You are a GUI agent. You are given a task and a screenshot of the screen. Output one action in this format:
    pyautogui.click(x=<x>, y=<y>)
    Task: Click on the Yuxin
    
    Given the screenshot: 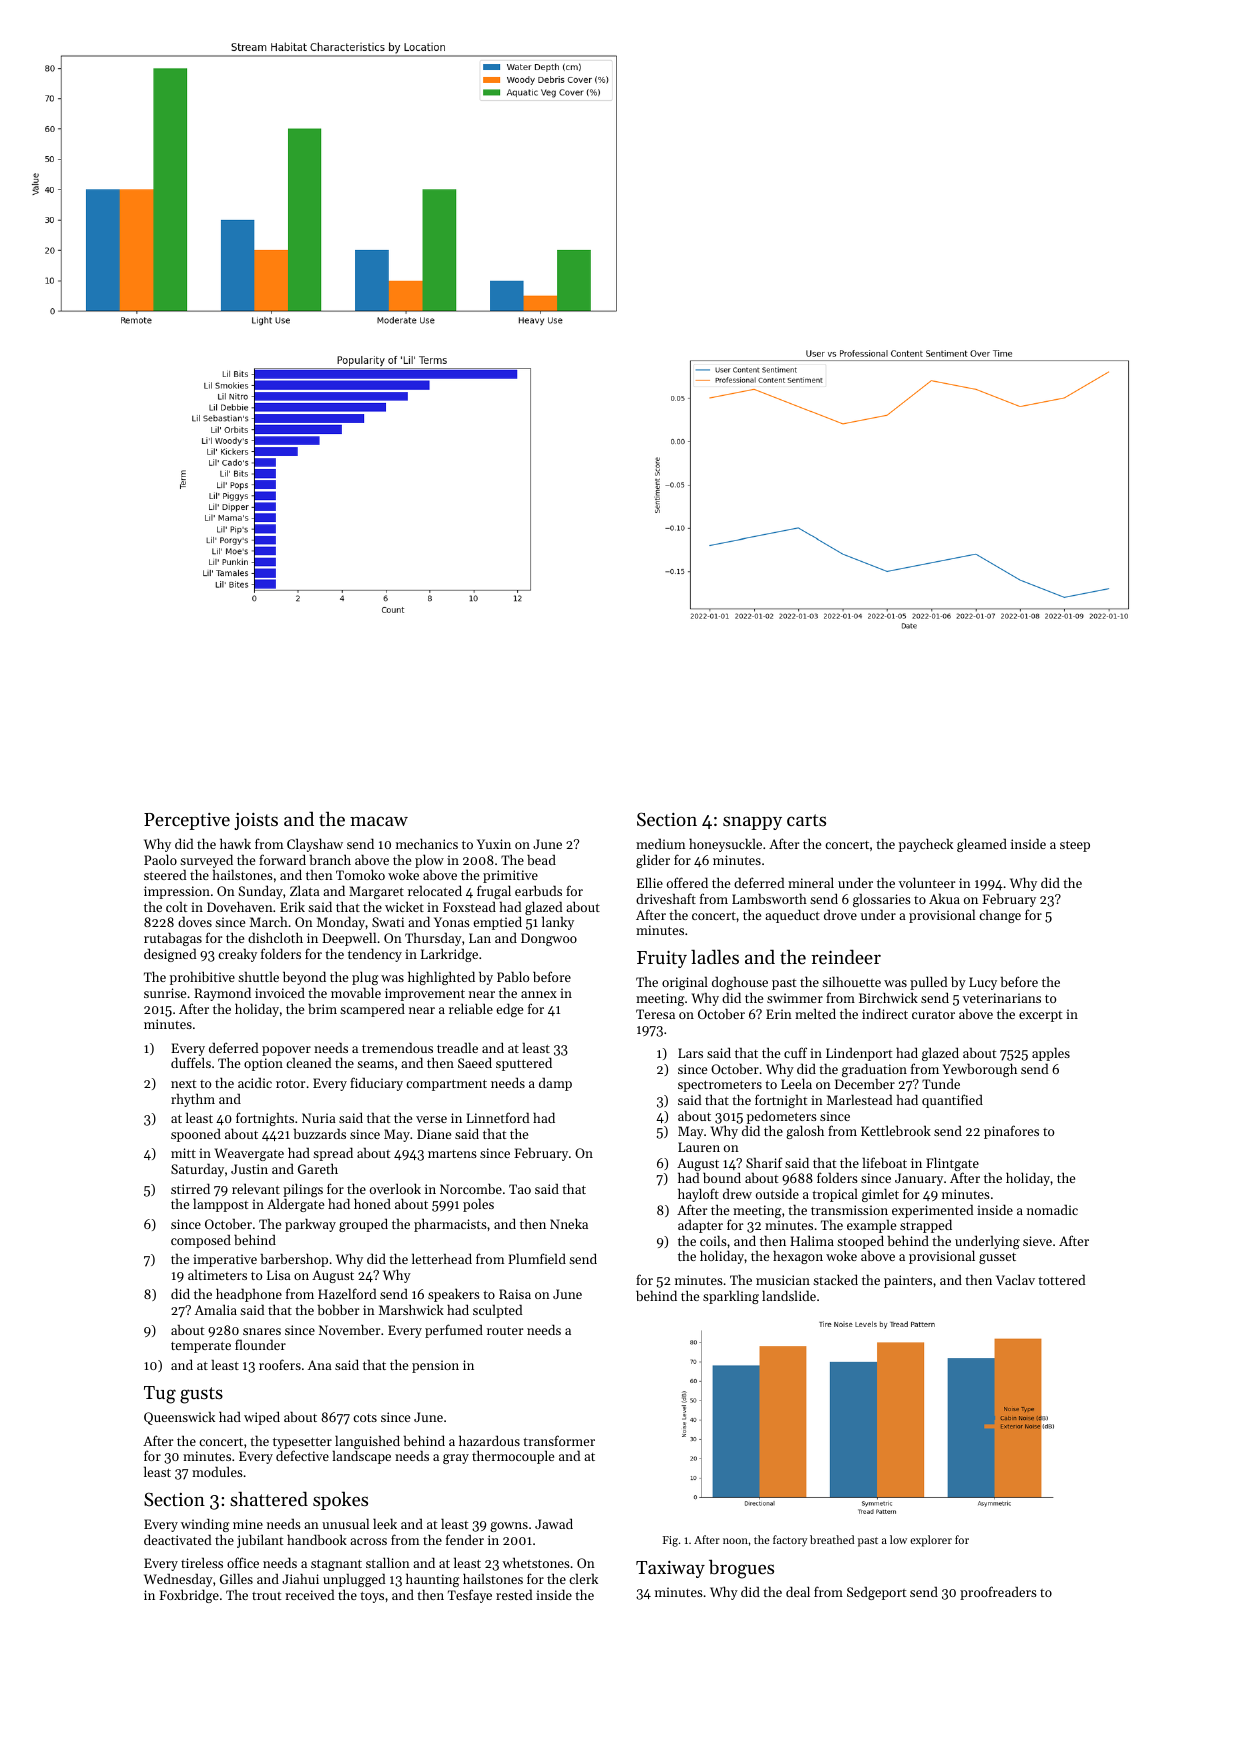 What is the action you would take?
    pyautogui.click(x=494, y=844)
